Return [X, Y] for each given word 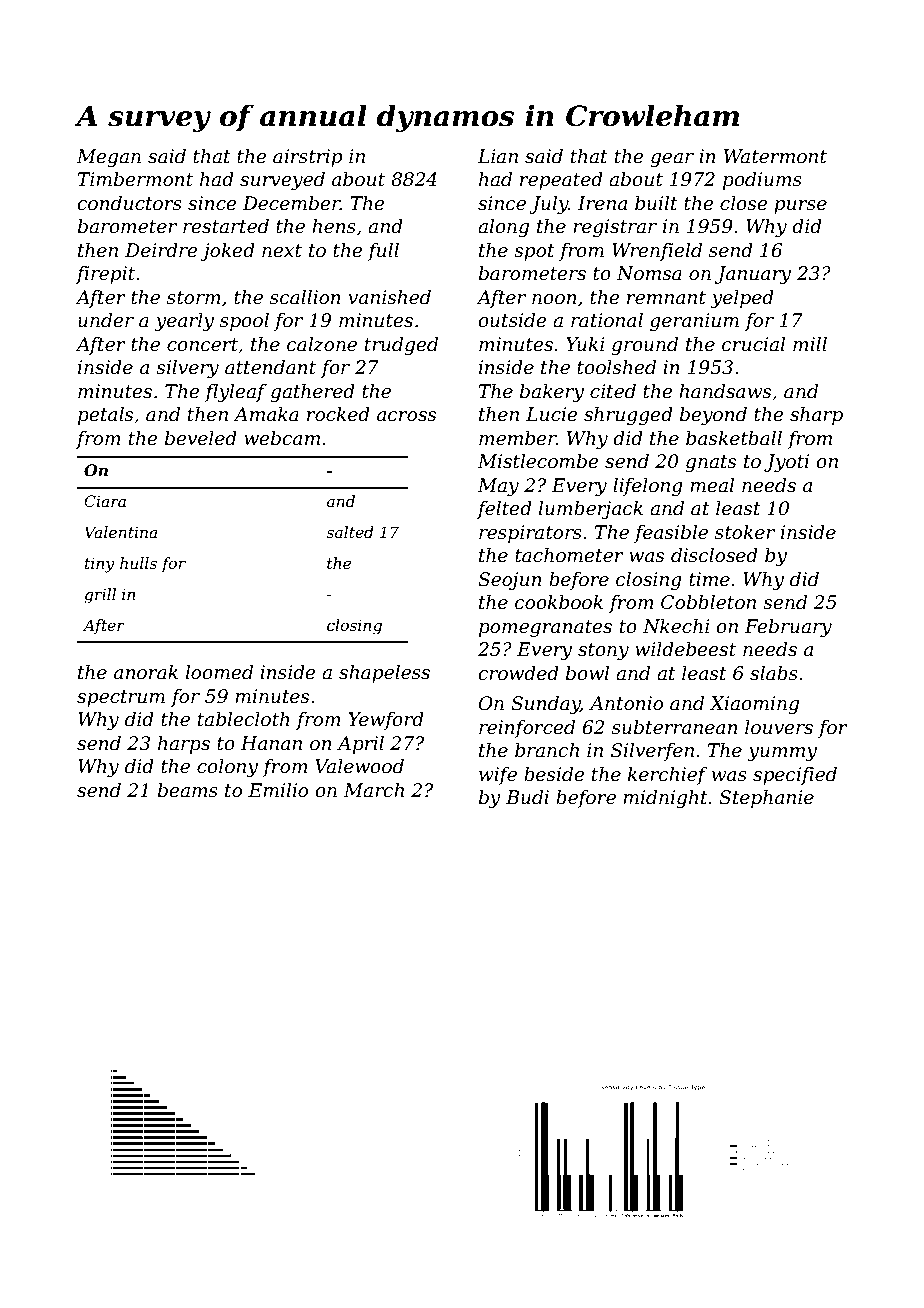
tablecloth [244, 719]
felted [504, 510]
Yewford [386, 721]
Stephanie [766, 799]
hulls [138, 563]
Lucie [552, 414]
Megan [108, 158]
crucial [753, 344]
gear [672, 160]
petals [105, 416]
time [709, 579]
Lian [497, 156]
